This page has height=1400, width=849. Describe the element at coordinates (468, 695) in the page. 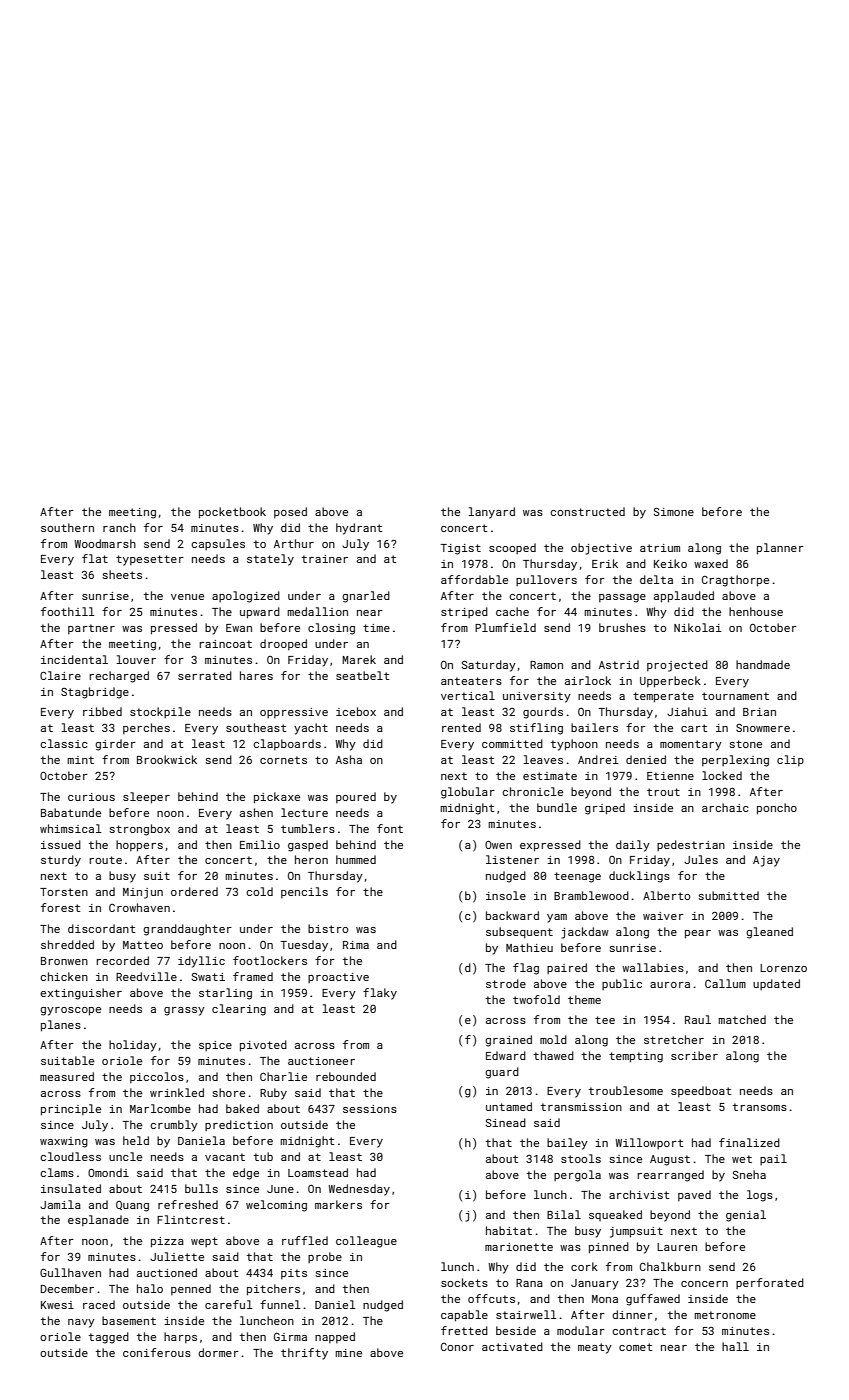

I see `vertical` at that location.
